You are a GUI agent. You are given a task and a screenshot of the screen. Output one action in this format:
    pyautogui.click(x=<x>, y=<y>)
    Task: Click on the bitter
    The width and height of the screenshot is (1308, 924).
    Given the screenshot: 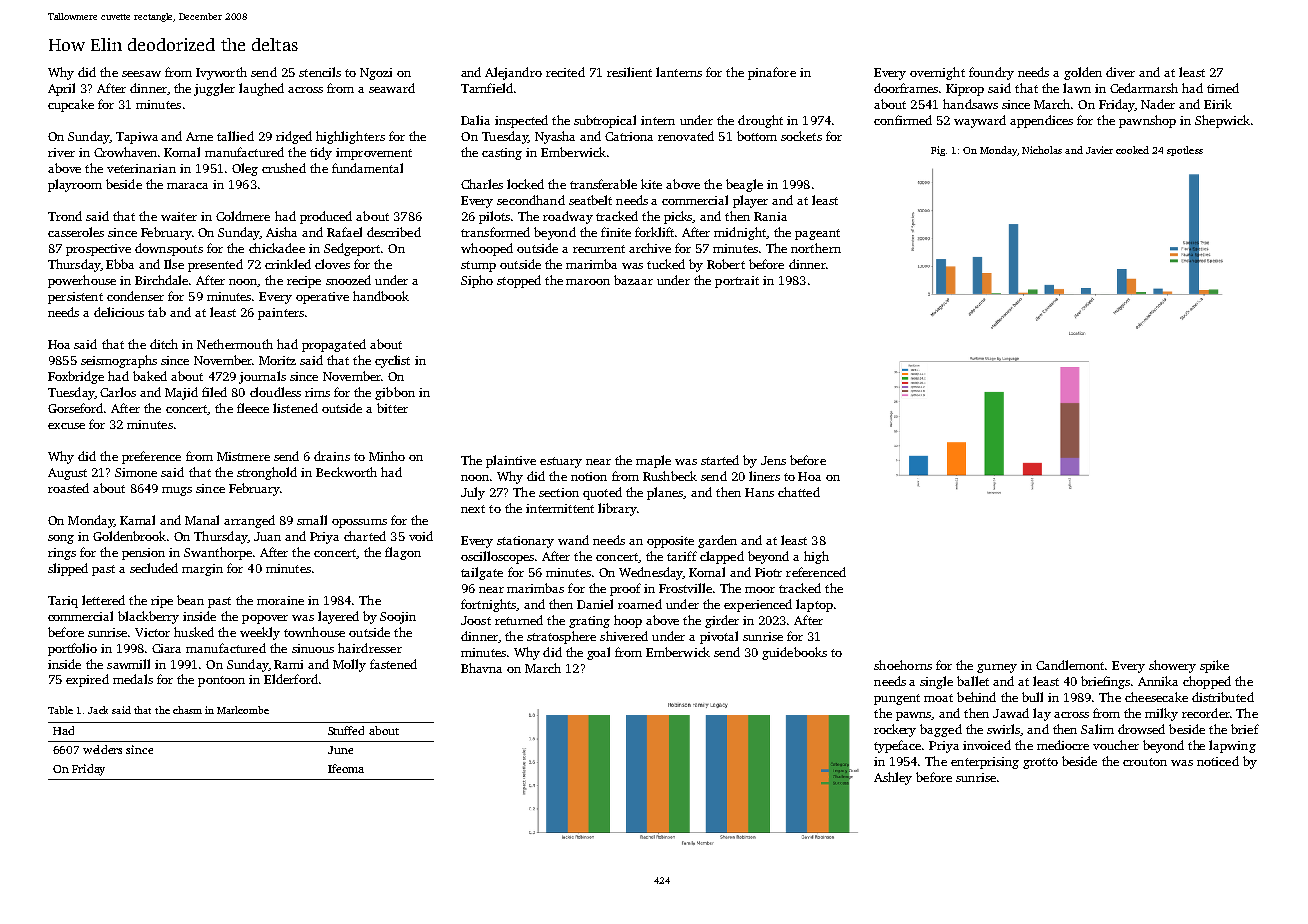 What is the action you would take?
    pyautogui.click(x=392, y=408)
